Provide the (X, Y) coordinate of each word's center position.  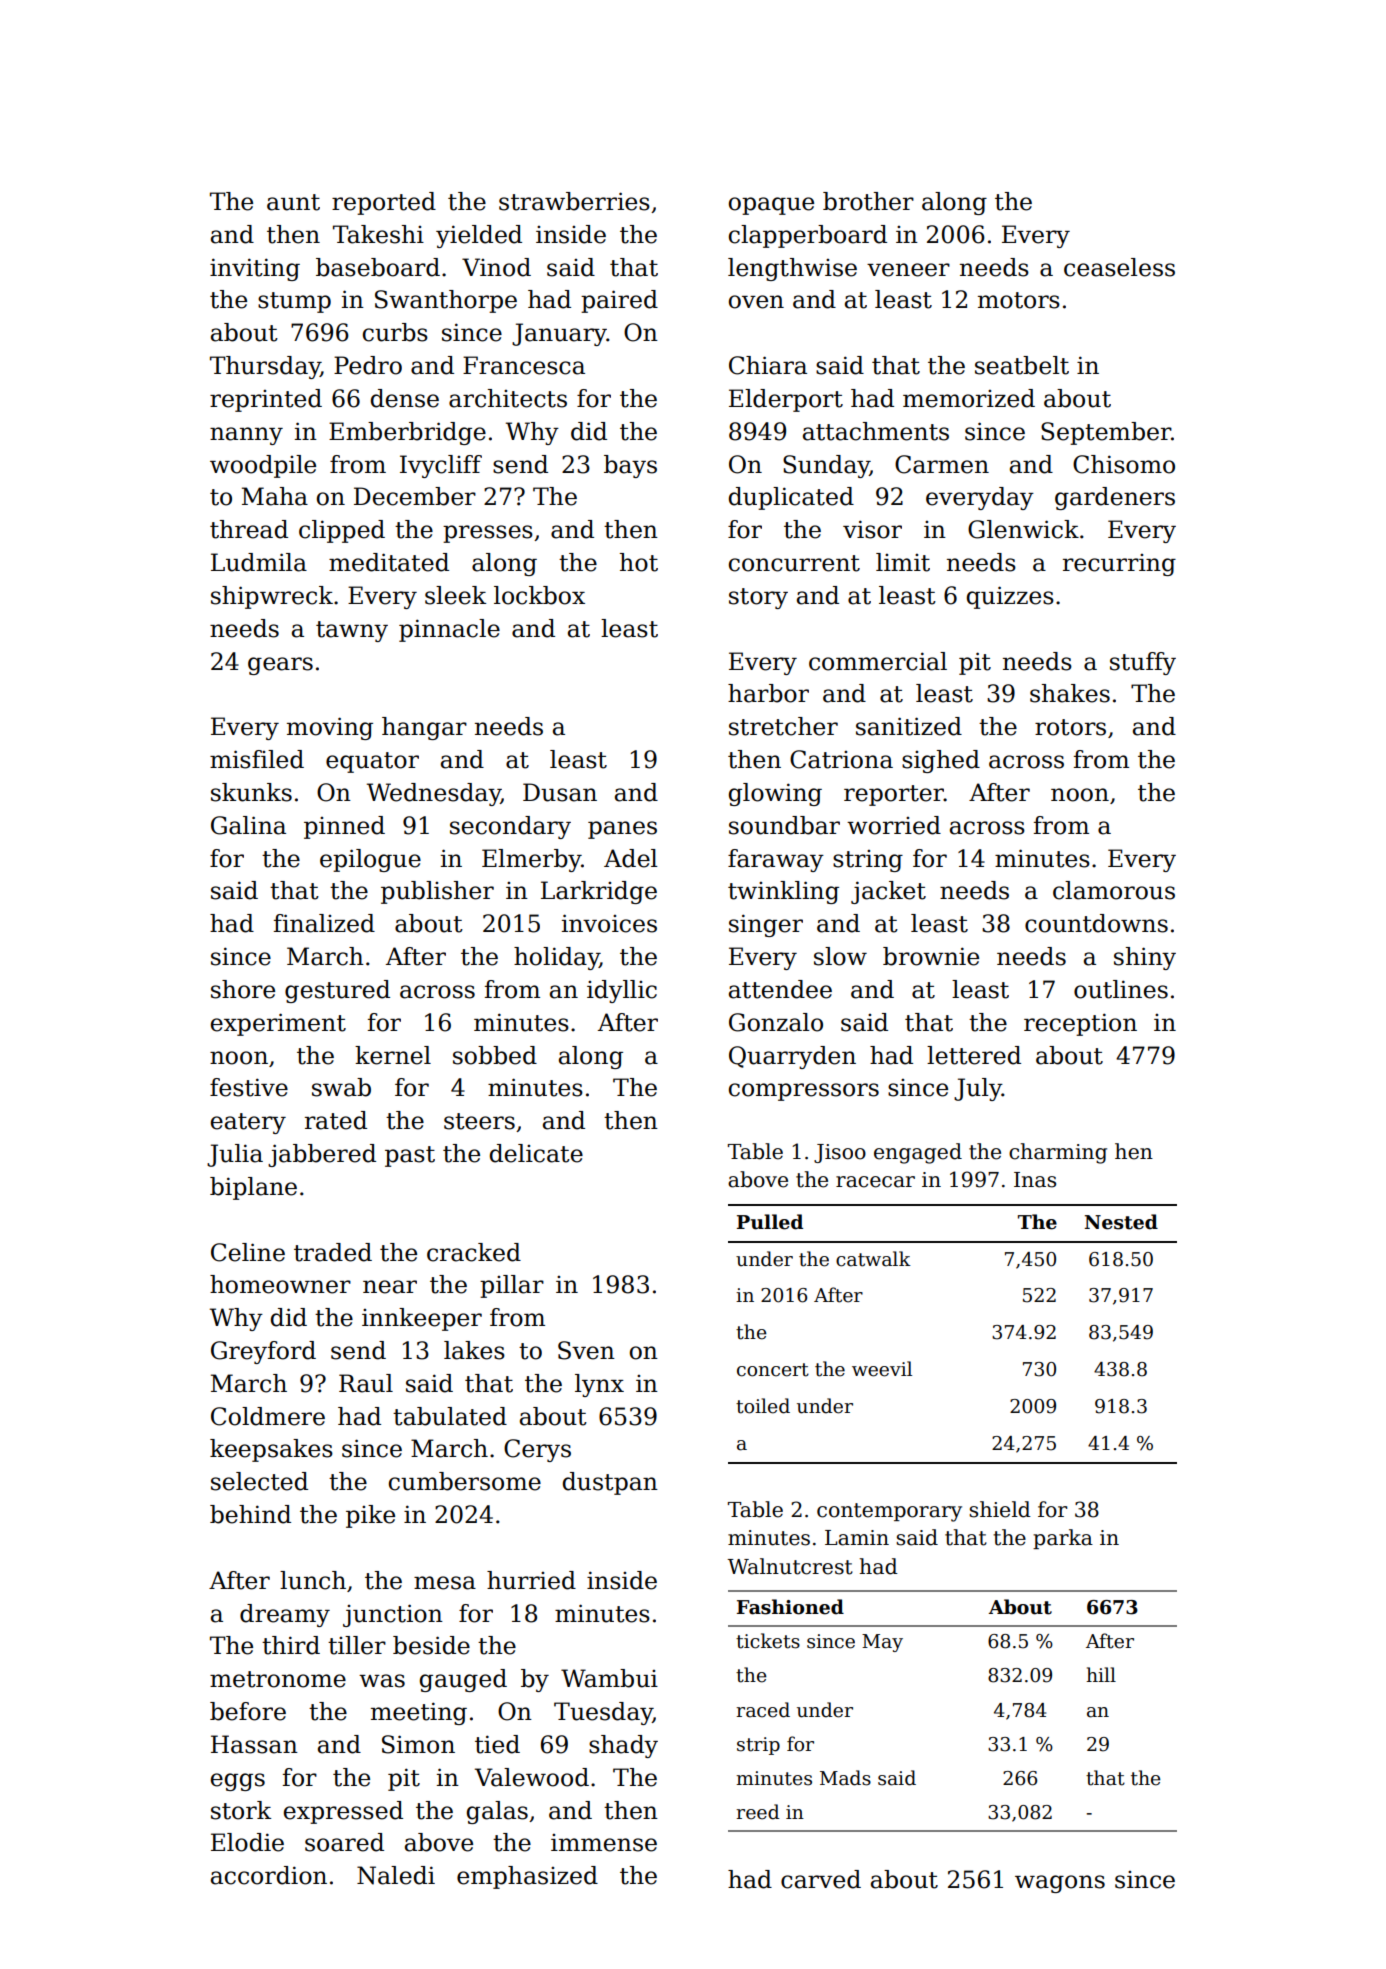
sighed (941, 761)
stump (294, 302)
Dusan (560, 792)
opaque (771, 206)
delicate (536, 1153)
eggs (238, 1782)
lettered (974, 1055)
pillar (512, 1286)
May (882, 1643)
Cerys (537, 1450)
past (410, 1156)
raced (763, 1710)
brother (868, 201)
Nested (1121, 1222)
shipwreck (272, 597)
